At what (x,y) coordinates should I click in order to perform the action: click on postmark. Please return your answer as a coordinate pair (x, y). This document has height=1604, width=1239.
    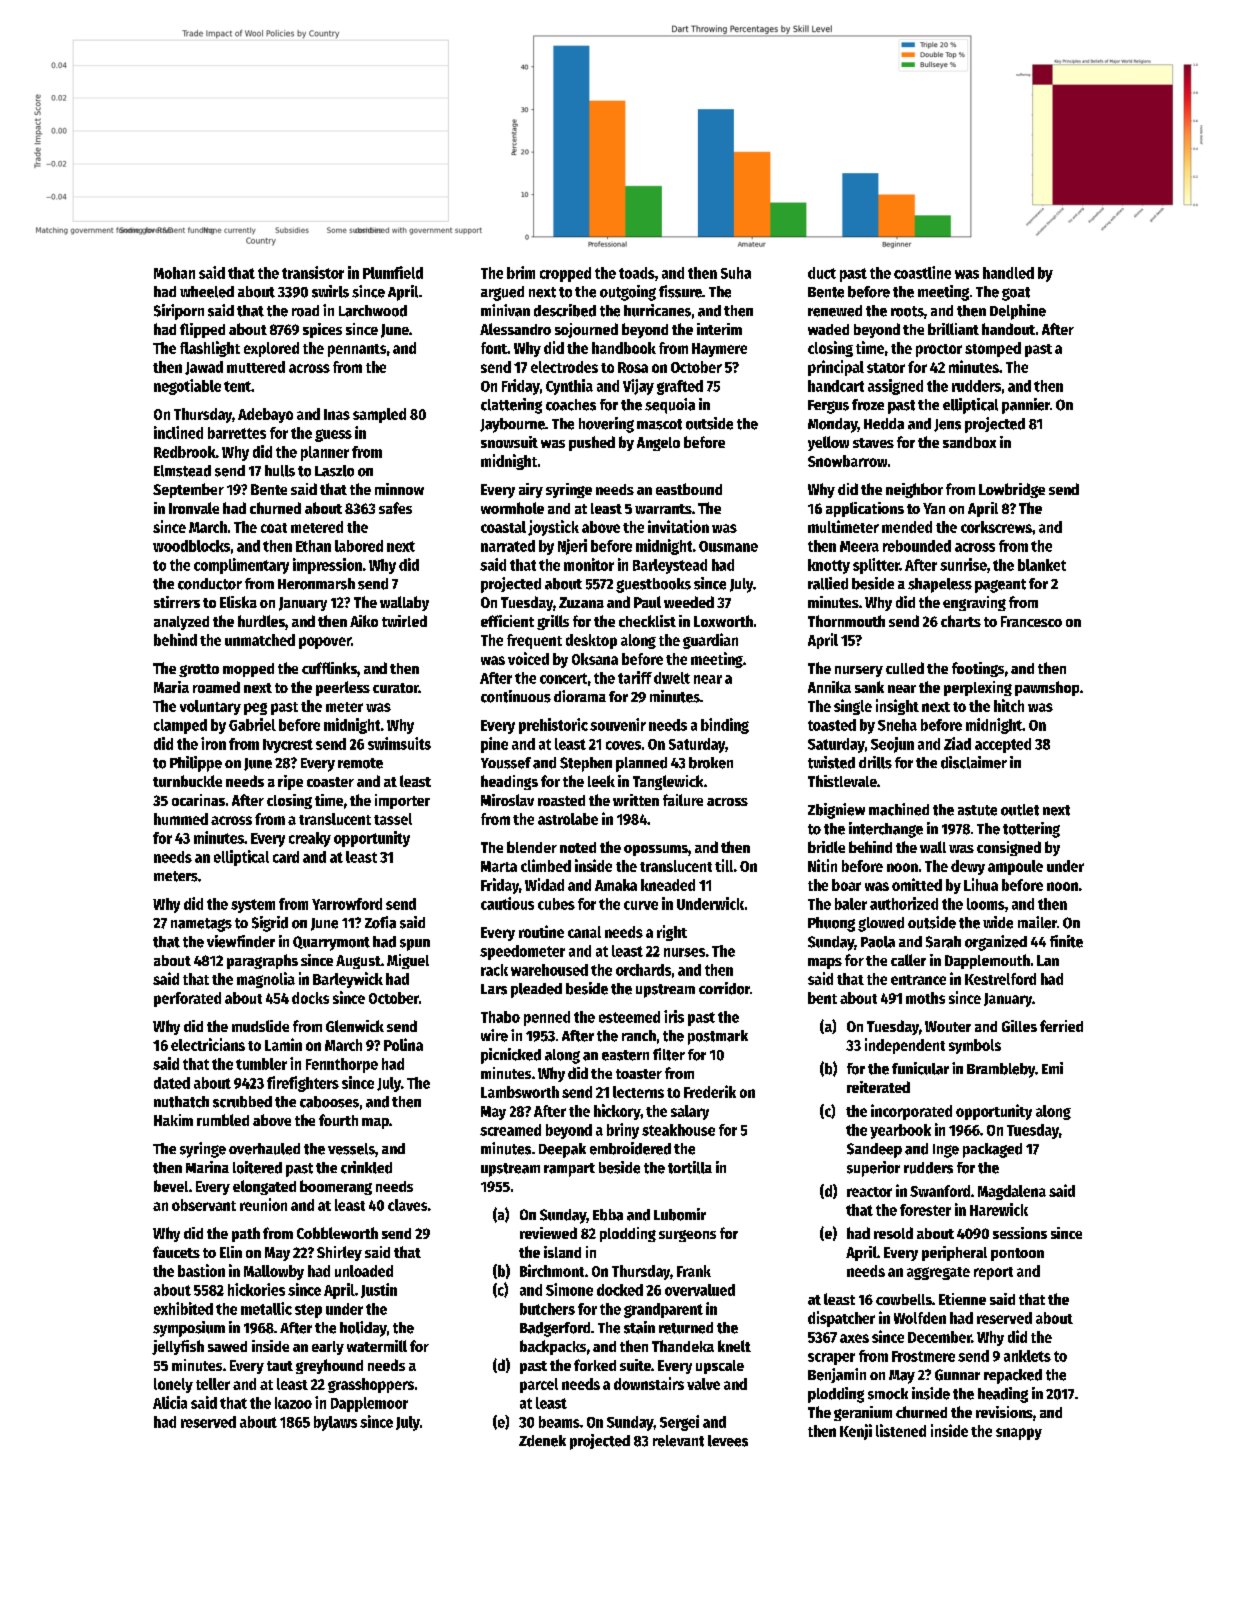
    Looking at the image, I should click on (718, 1037).
